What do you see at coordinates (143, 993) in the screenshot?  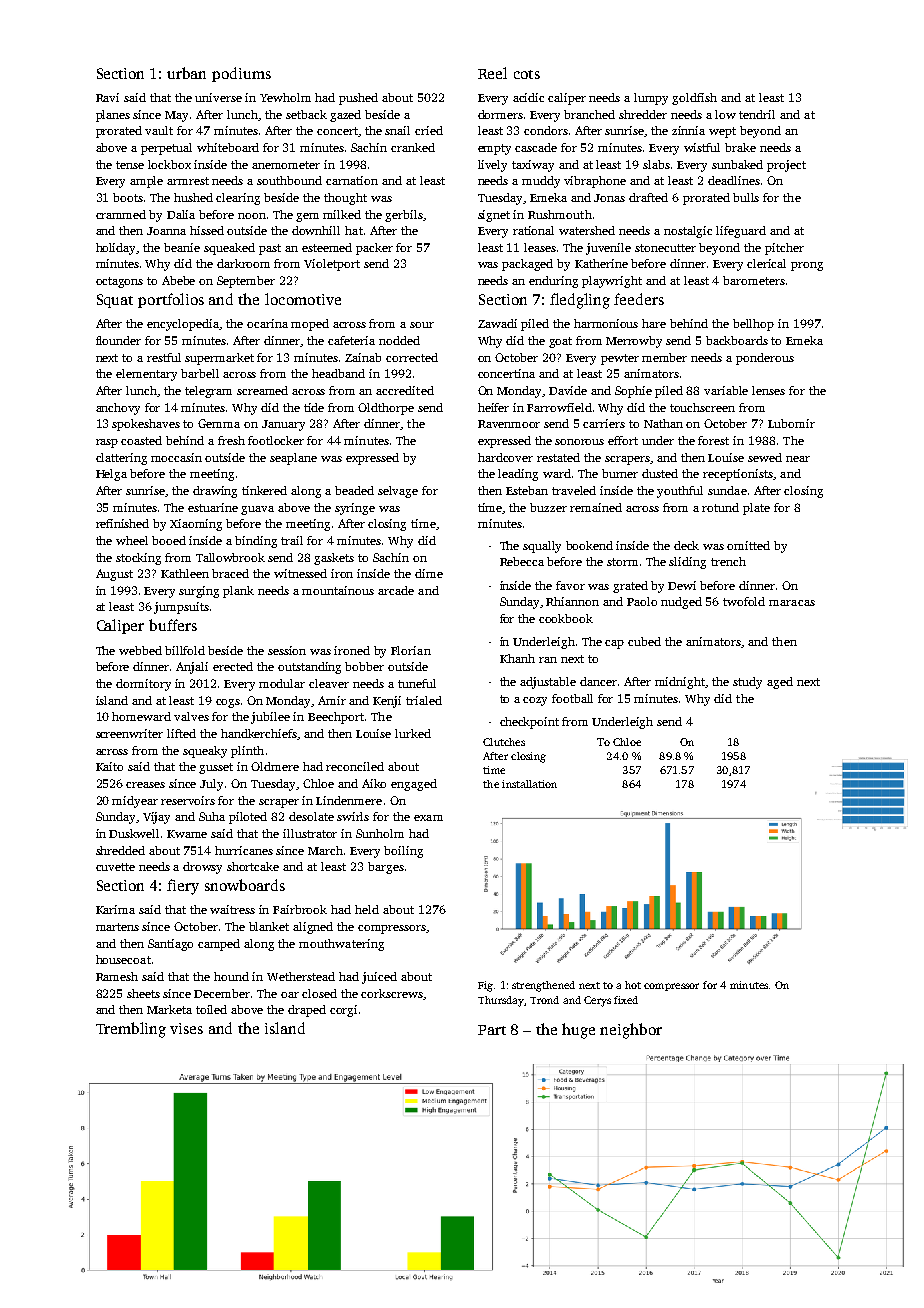 I see `sheets` at bounding box center [143, 993].
